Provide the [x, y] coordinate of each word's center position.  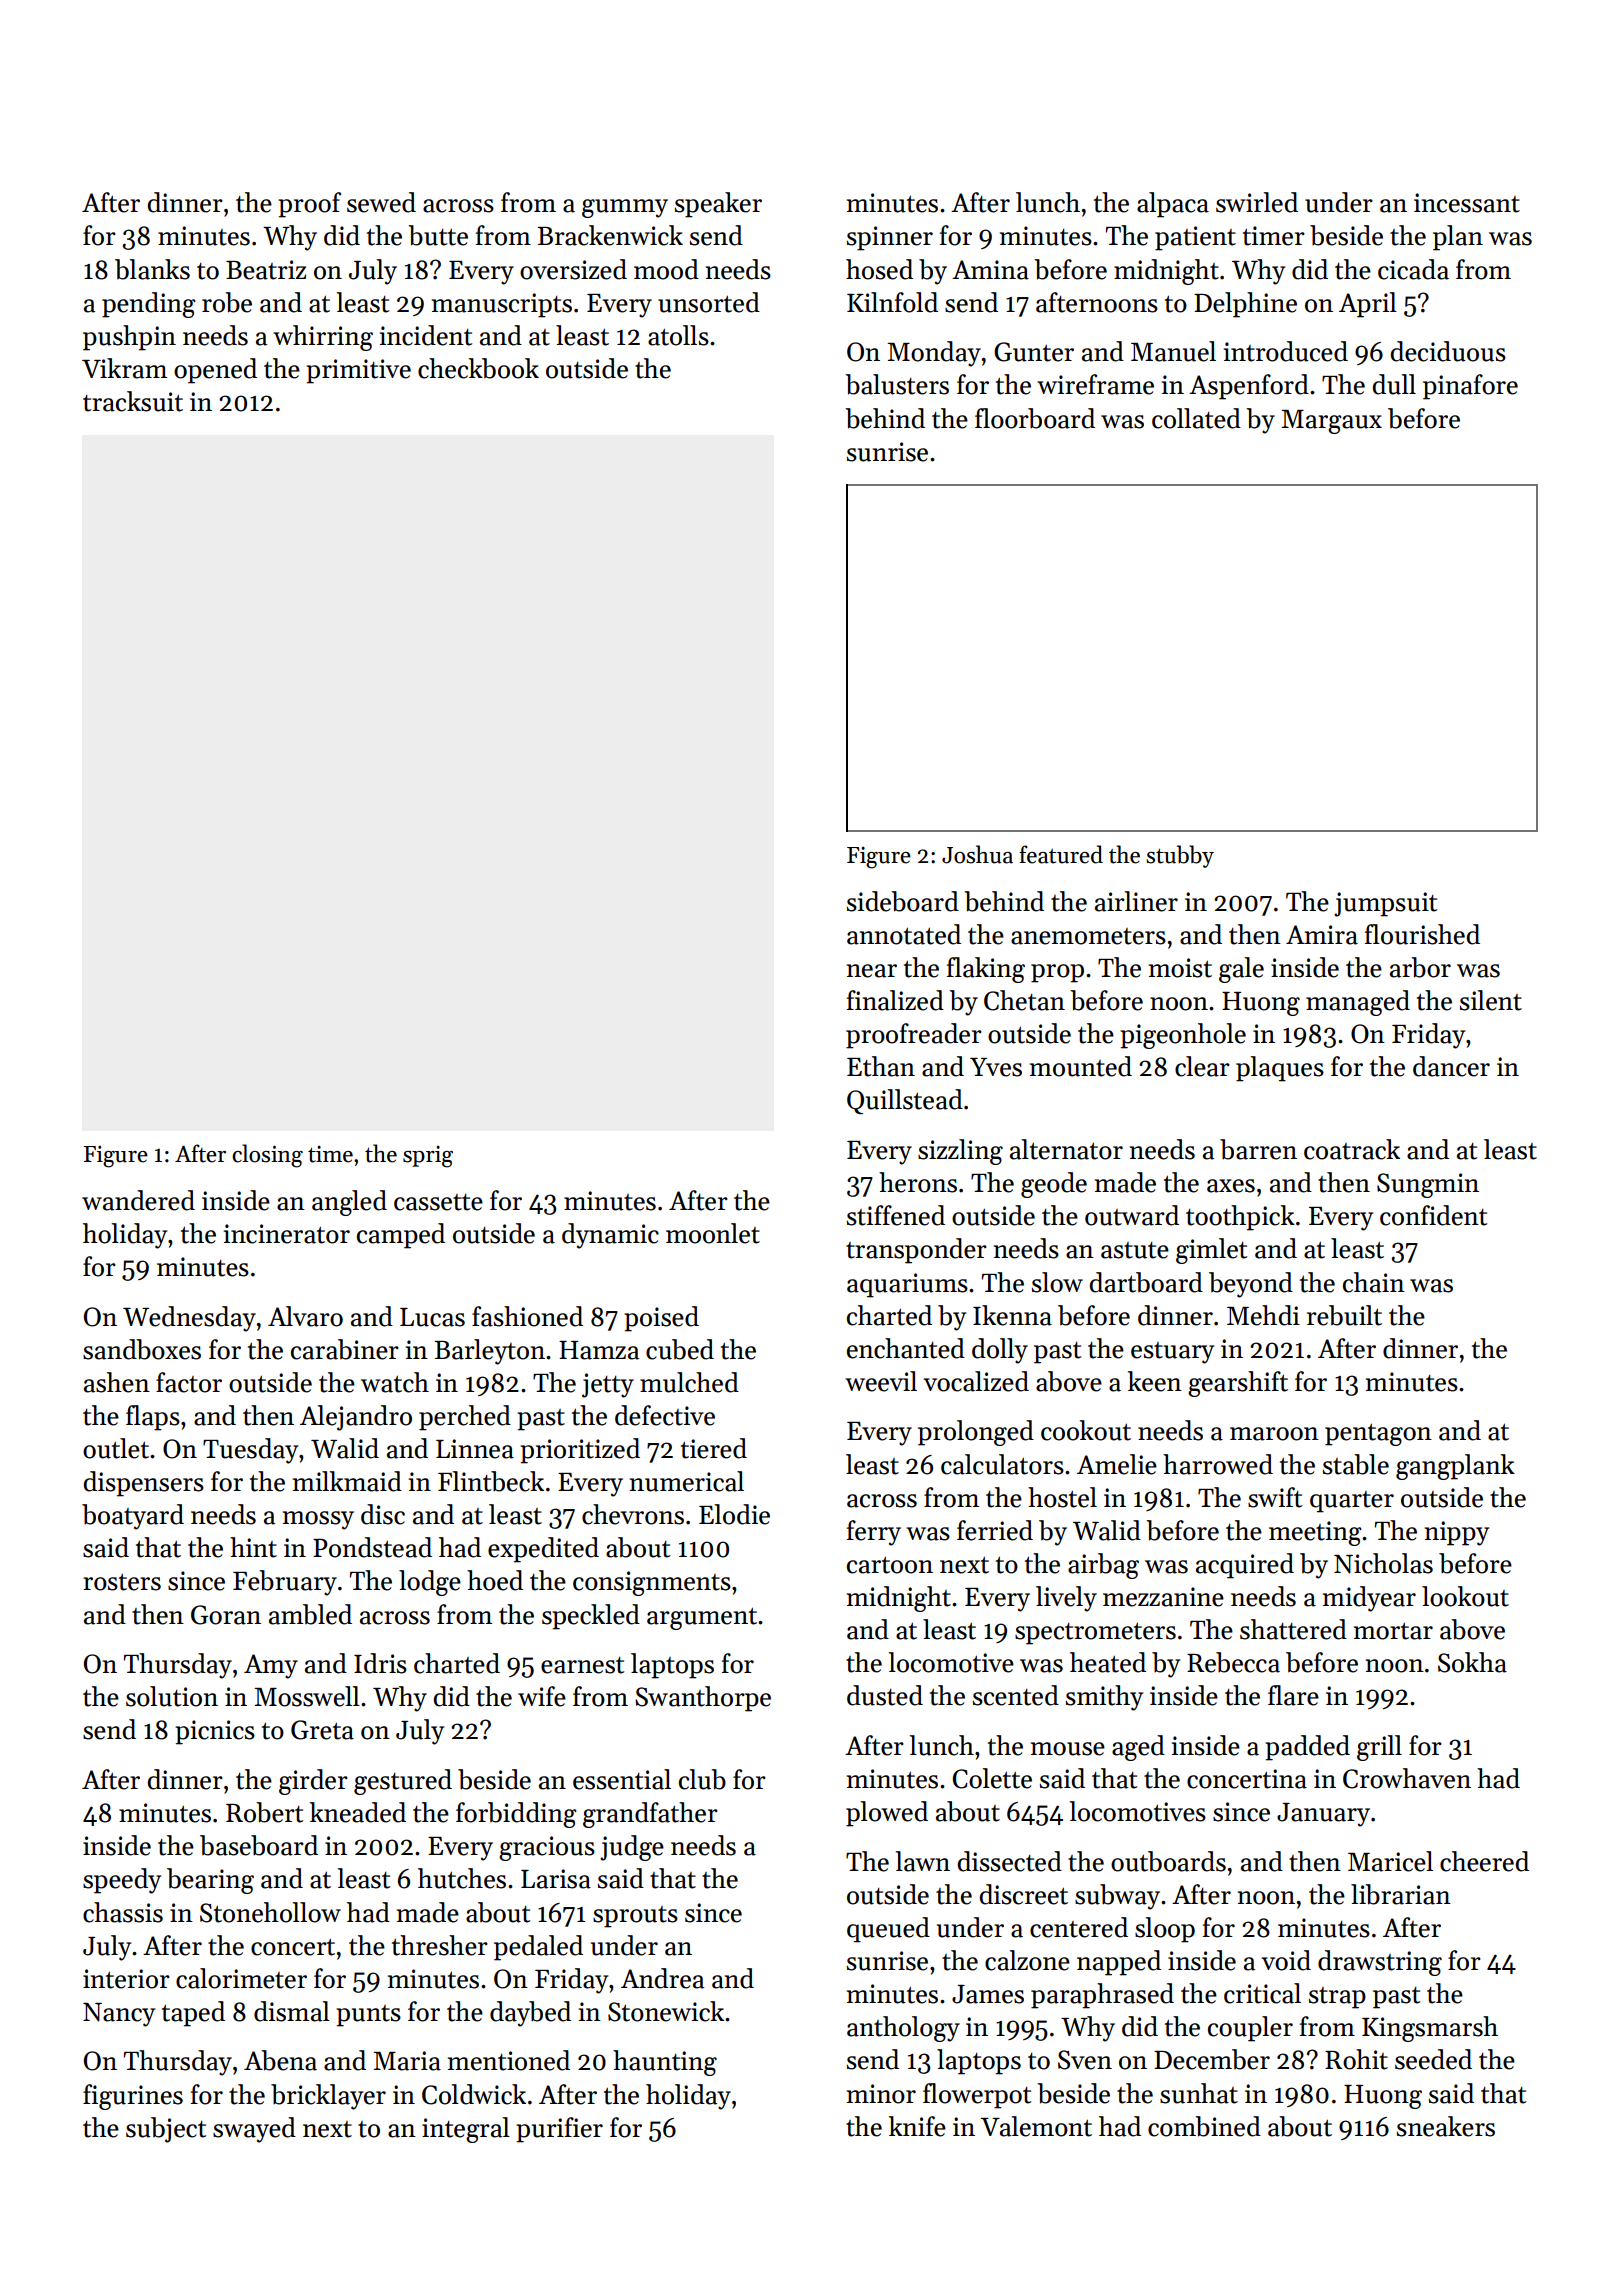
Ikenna [1012, 1315]
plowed [887, 1814]
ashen [117, 1382]
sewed [381, 202]
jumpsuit [1385, 904]
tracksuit [133, 401]
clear [1202, 1066]
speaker [718, 205]
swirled [1257, 202]
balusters [897, 384]
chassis [123, 1912]
